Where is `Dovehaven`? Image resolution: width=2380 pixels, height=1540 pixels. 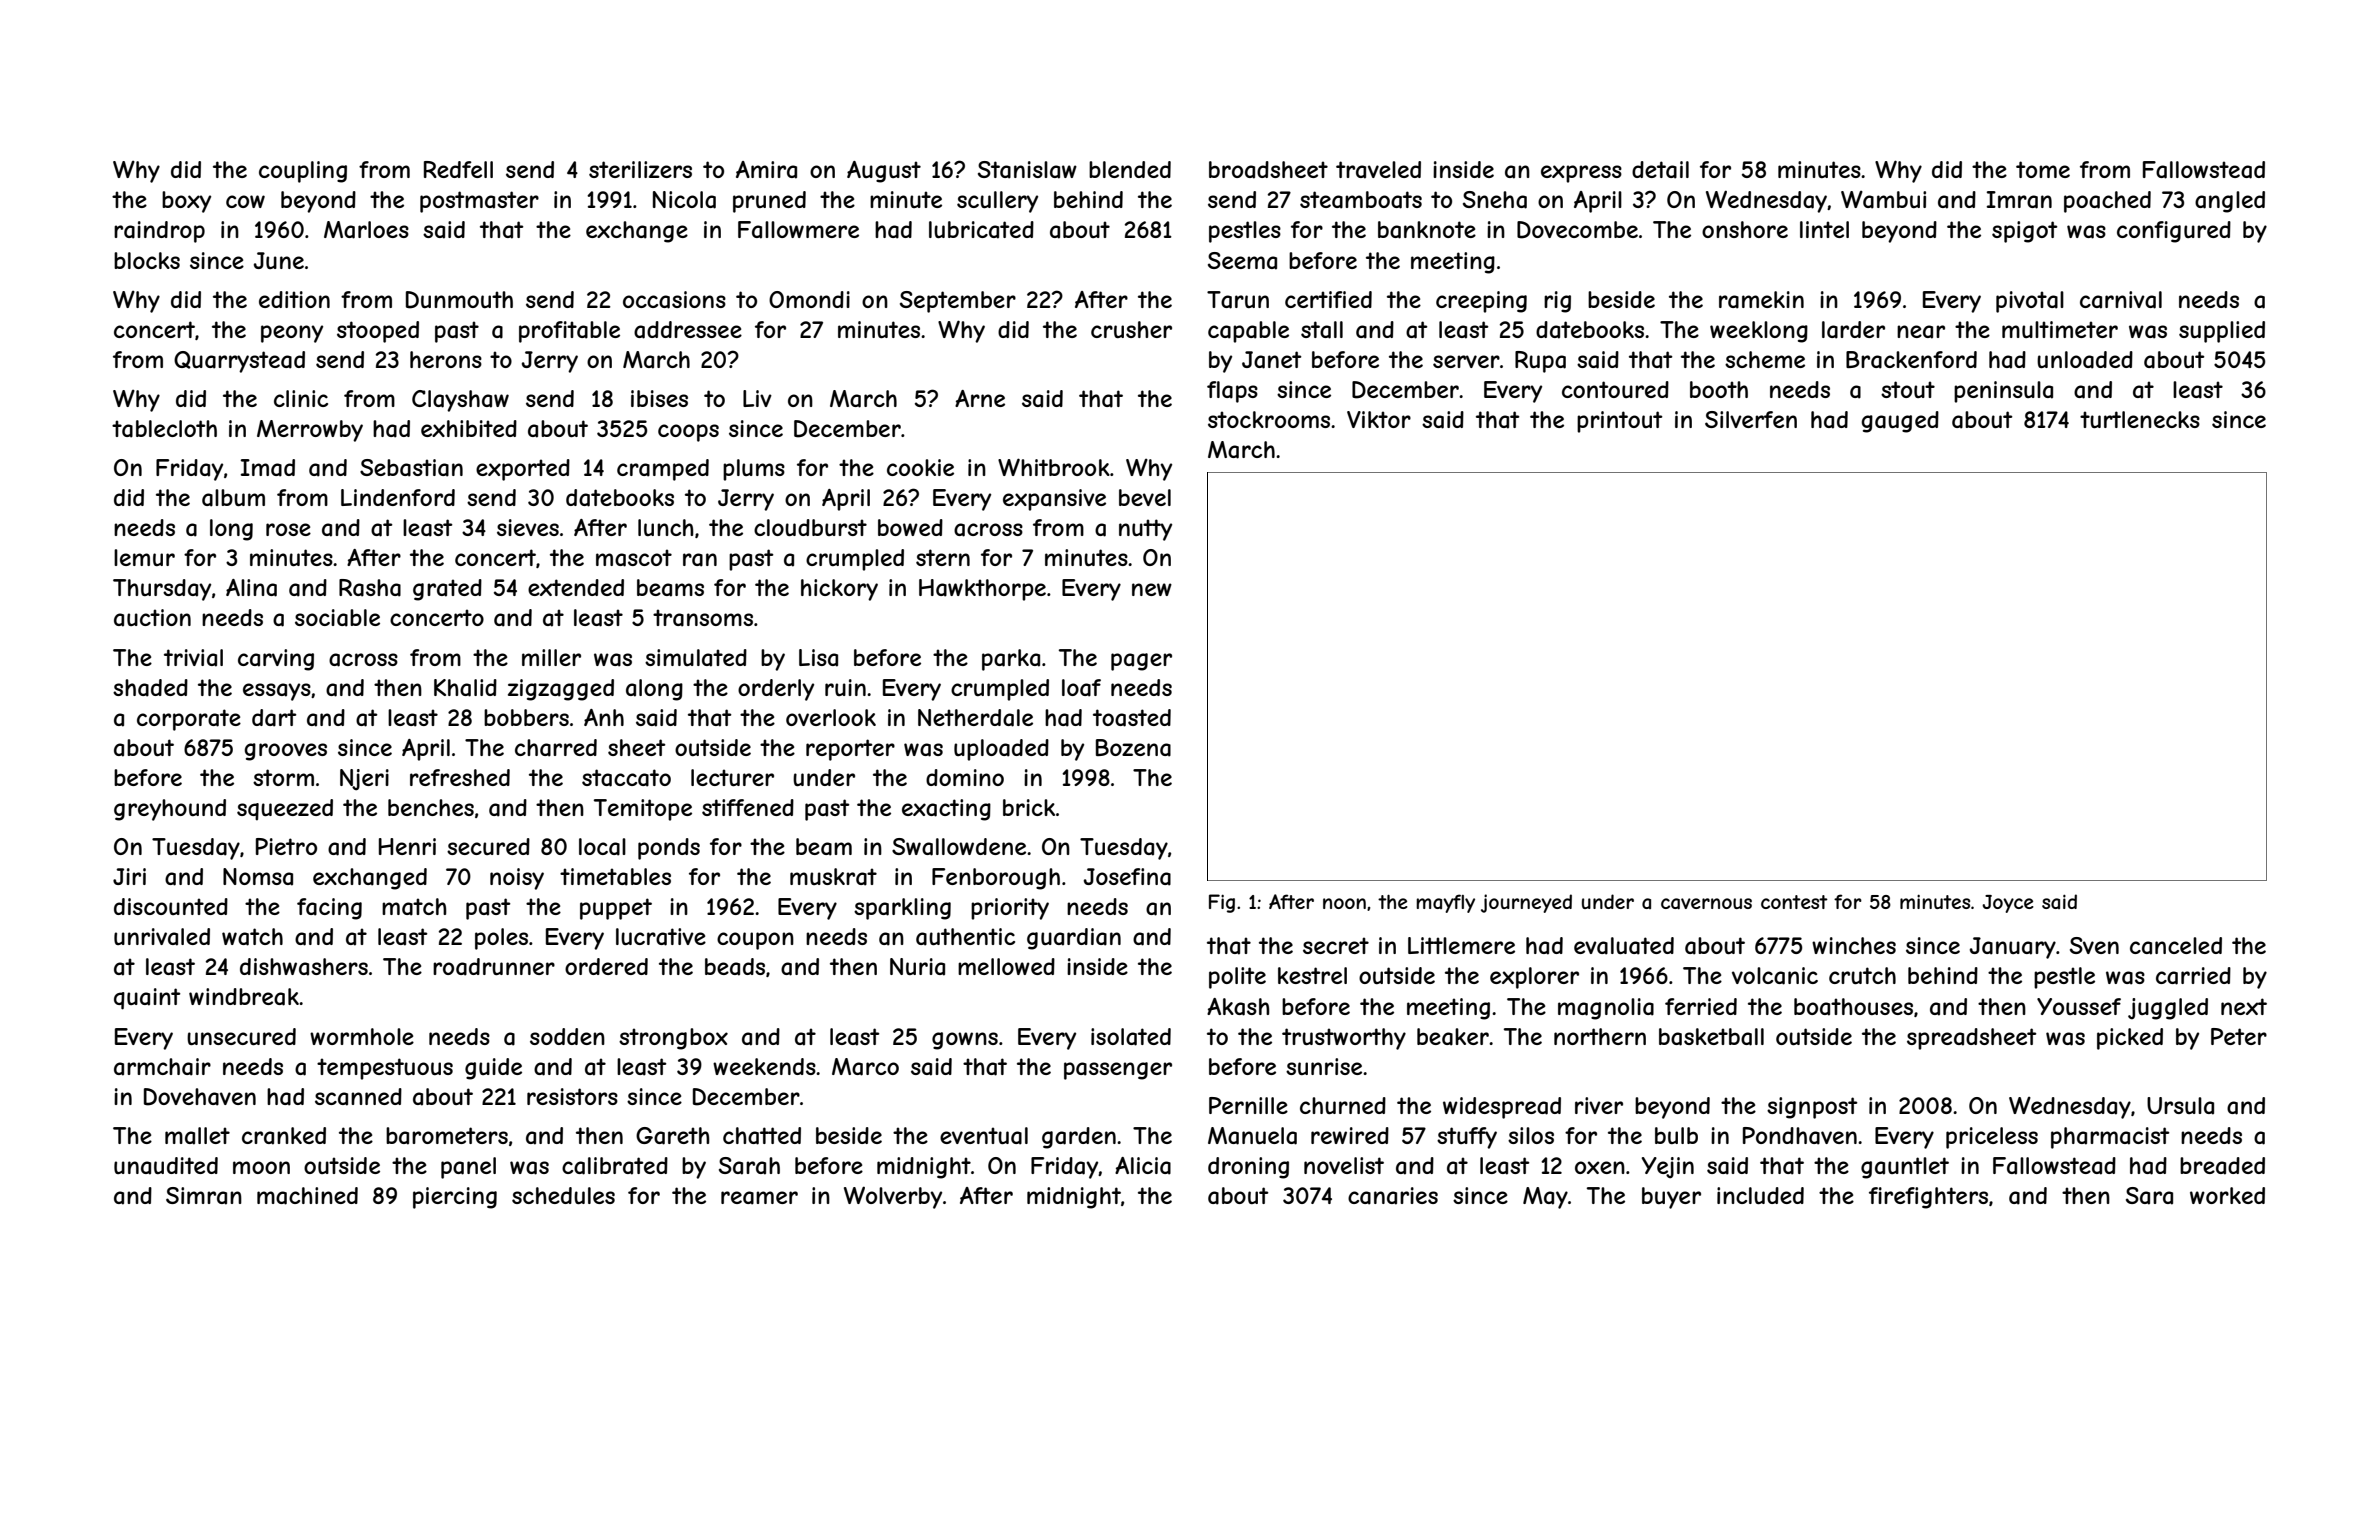
Dovehaven is located at coordinates (200, 1097).
